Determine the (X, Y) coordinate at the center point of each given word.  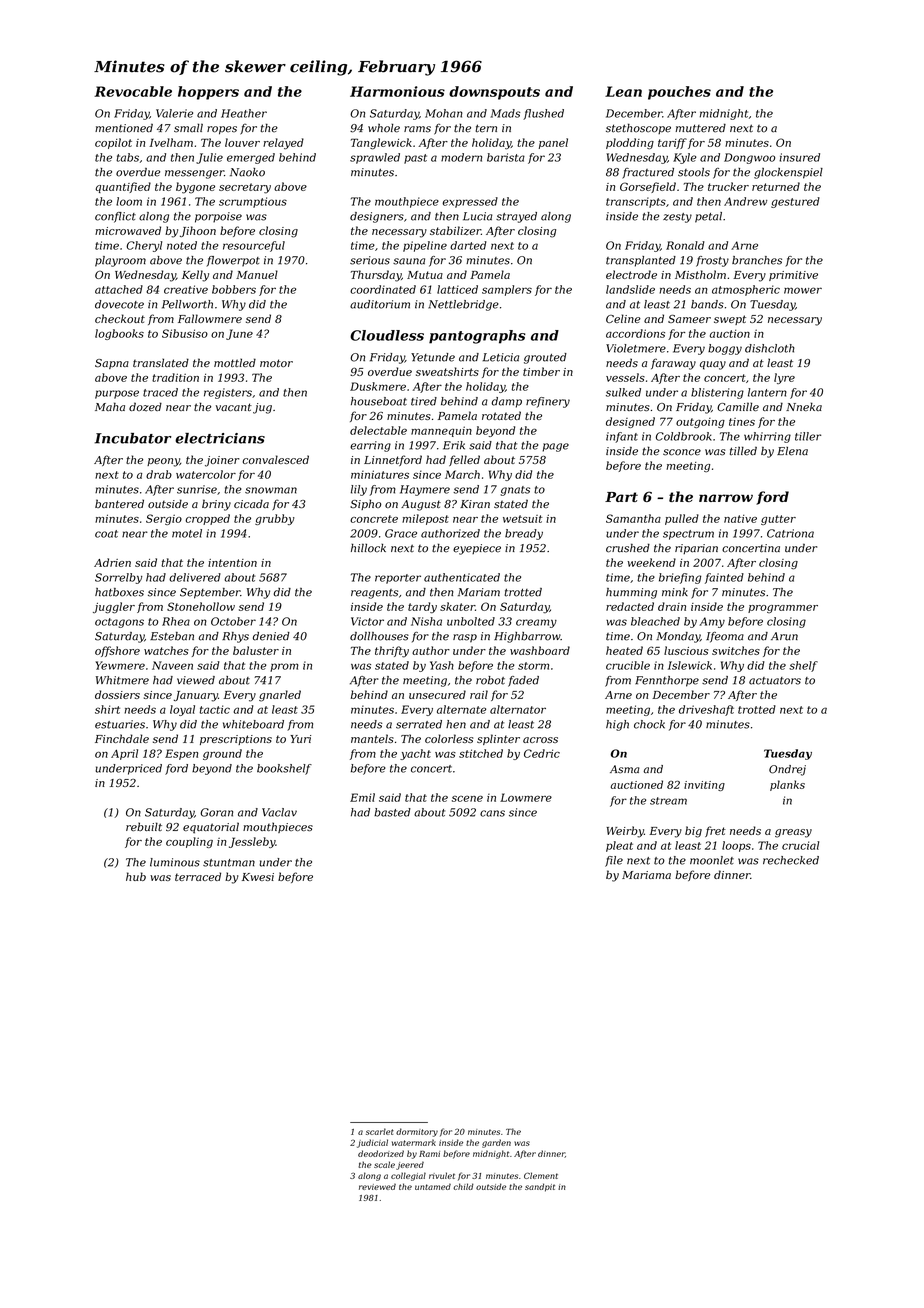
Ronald (685, 245)
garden (496, 1143)
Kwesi (258, 877)
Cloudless (387, 335)
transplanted (641, 261)
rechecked (791, 860)
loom (129, 201)
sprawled (375, 158)
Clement (541, 1175)
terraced (198, 876)
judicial (372, 1143)
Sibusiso (185, 333)
